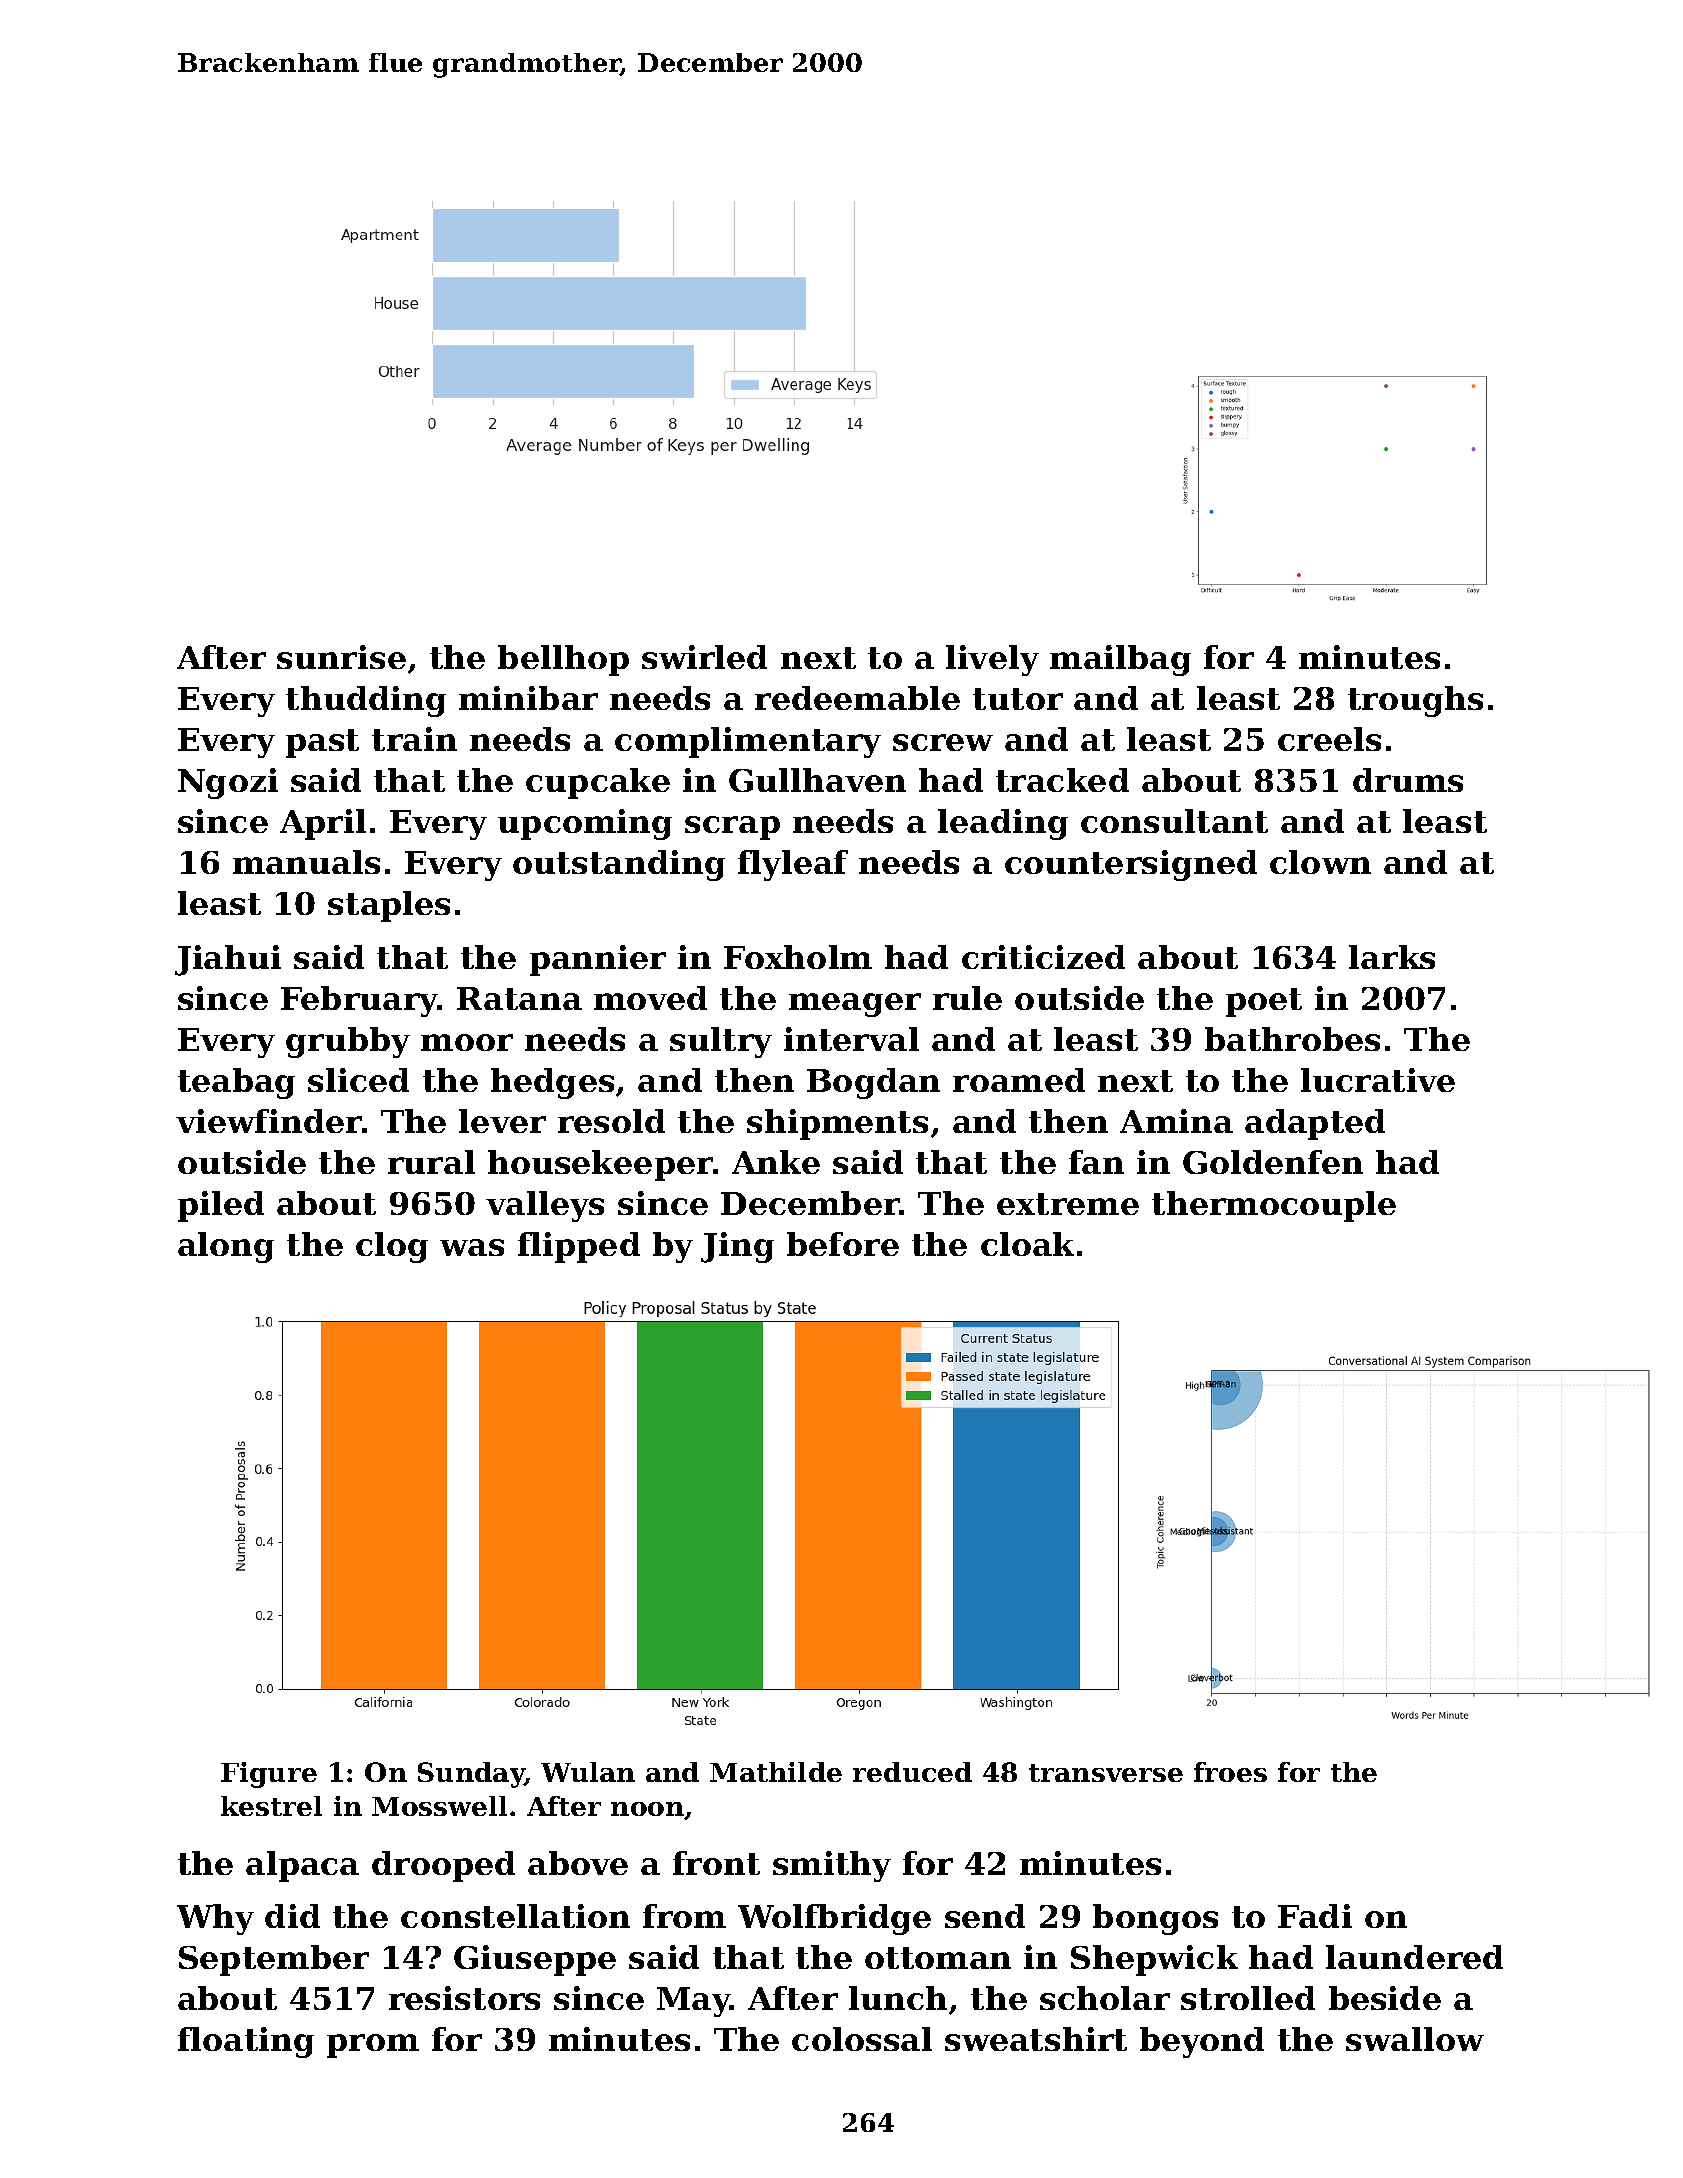  I want to click on creels, so click(1329, 739).
